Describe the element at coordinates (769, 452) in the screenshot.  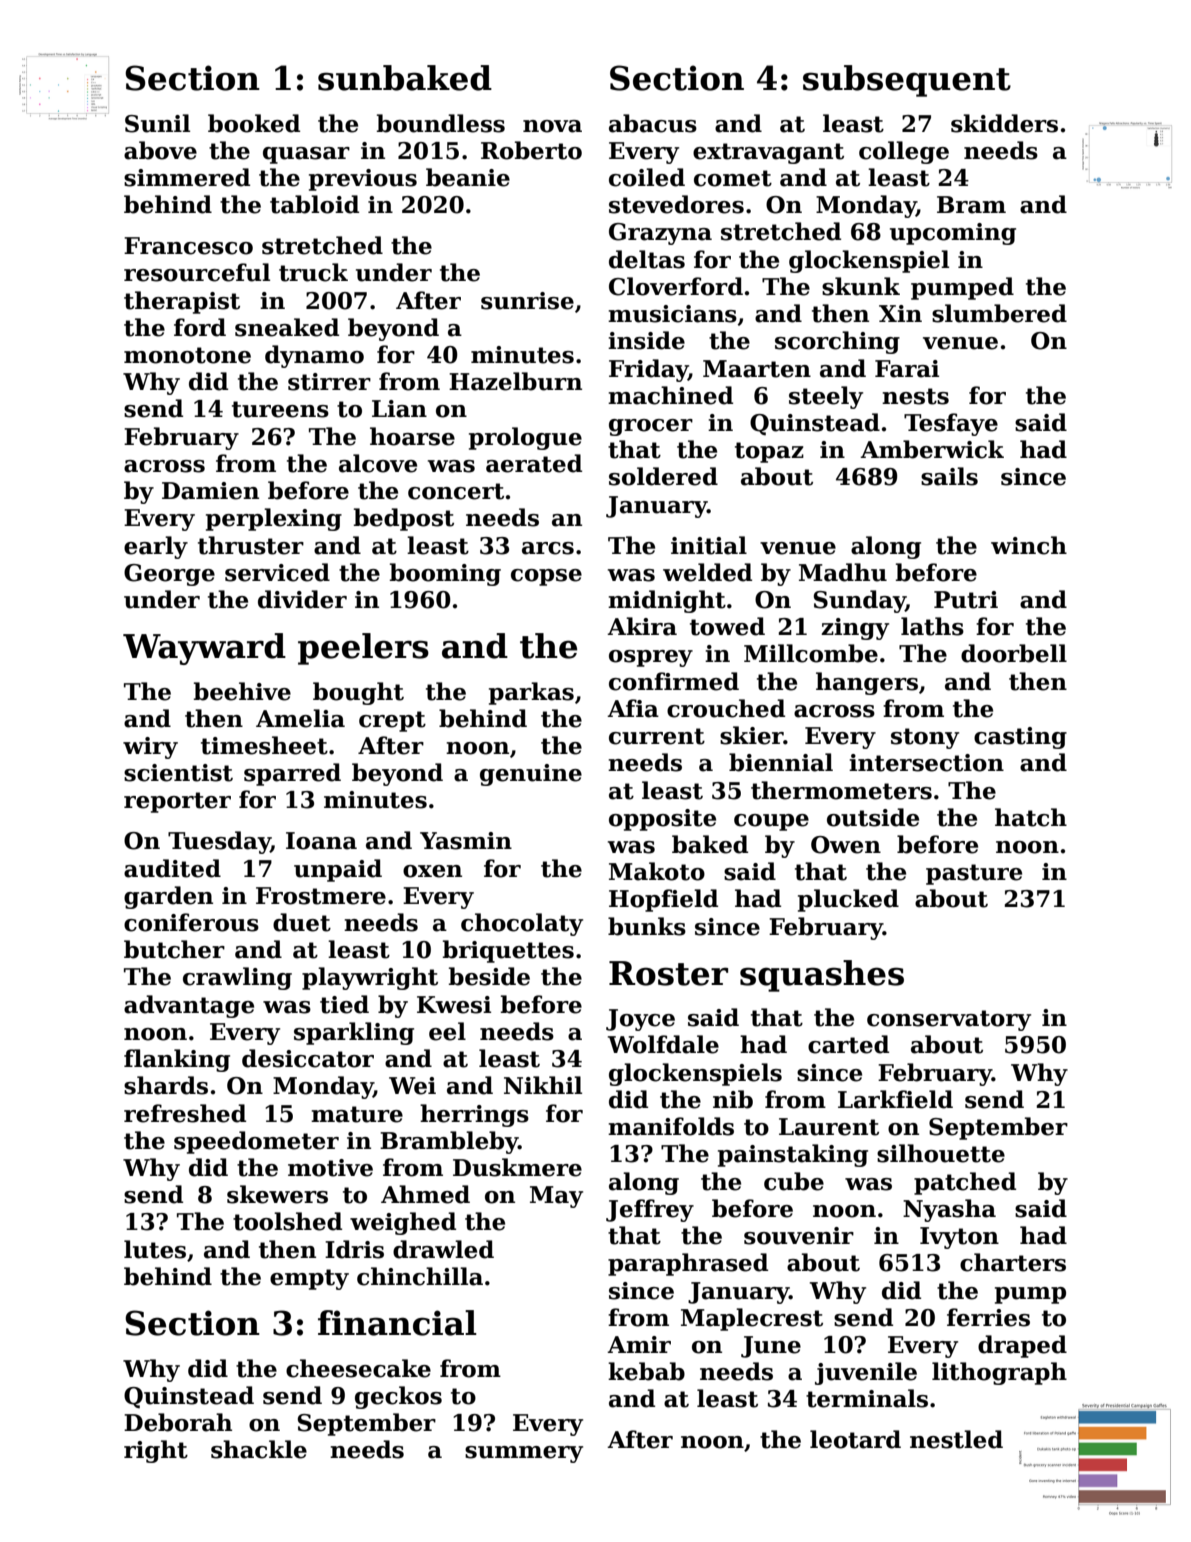
I see `topaz` at that location.
